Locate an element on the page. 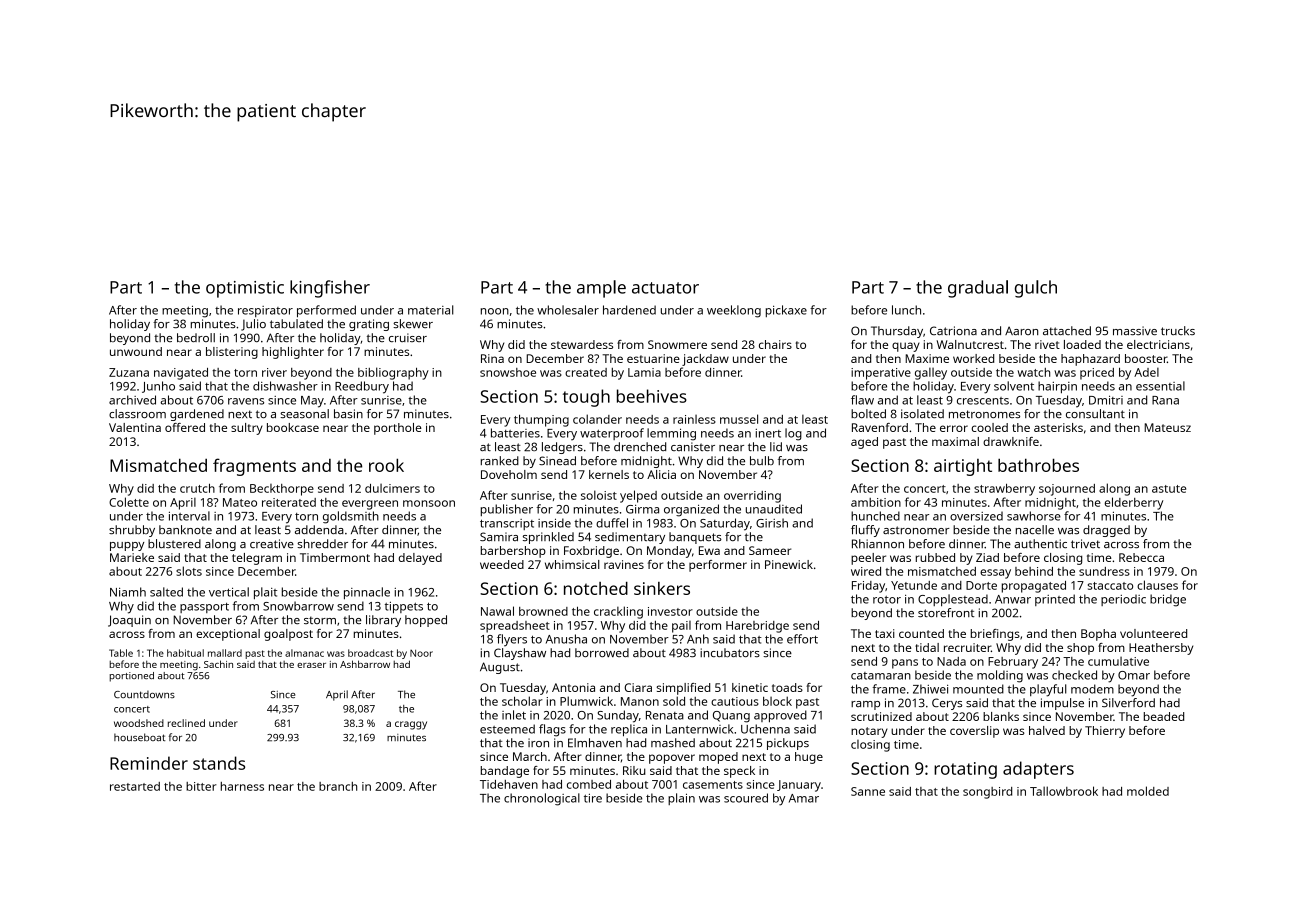 This page has height=924, width=1308. Beckthorpe is located at coordinates (282, 490).
